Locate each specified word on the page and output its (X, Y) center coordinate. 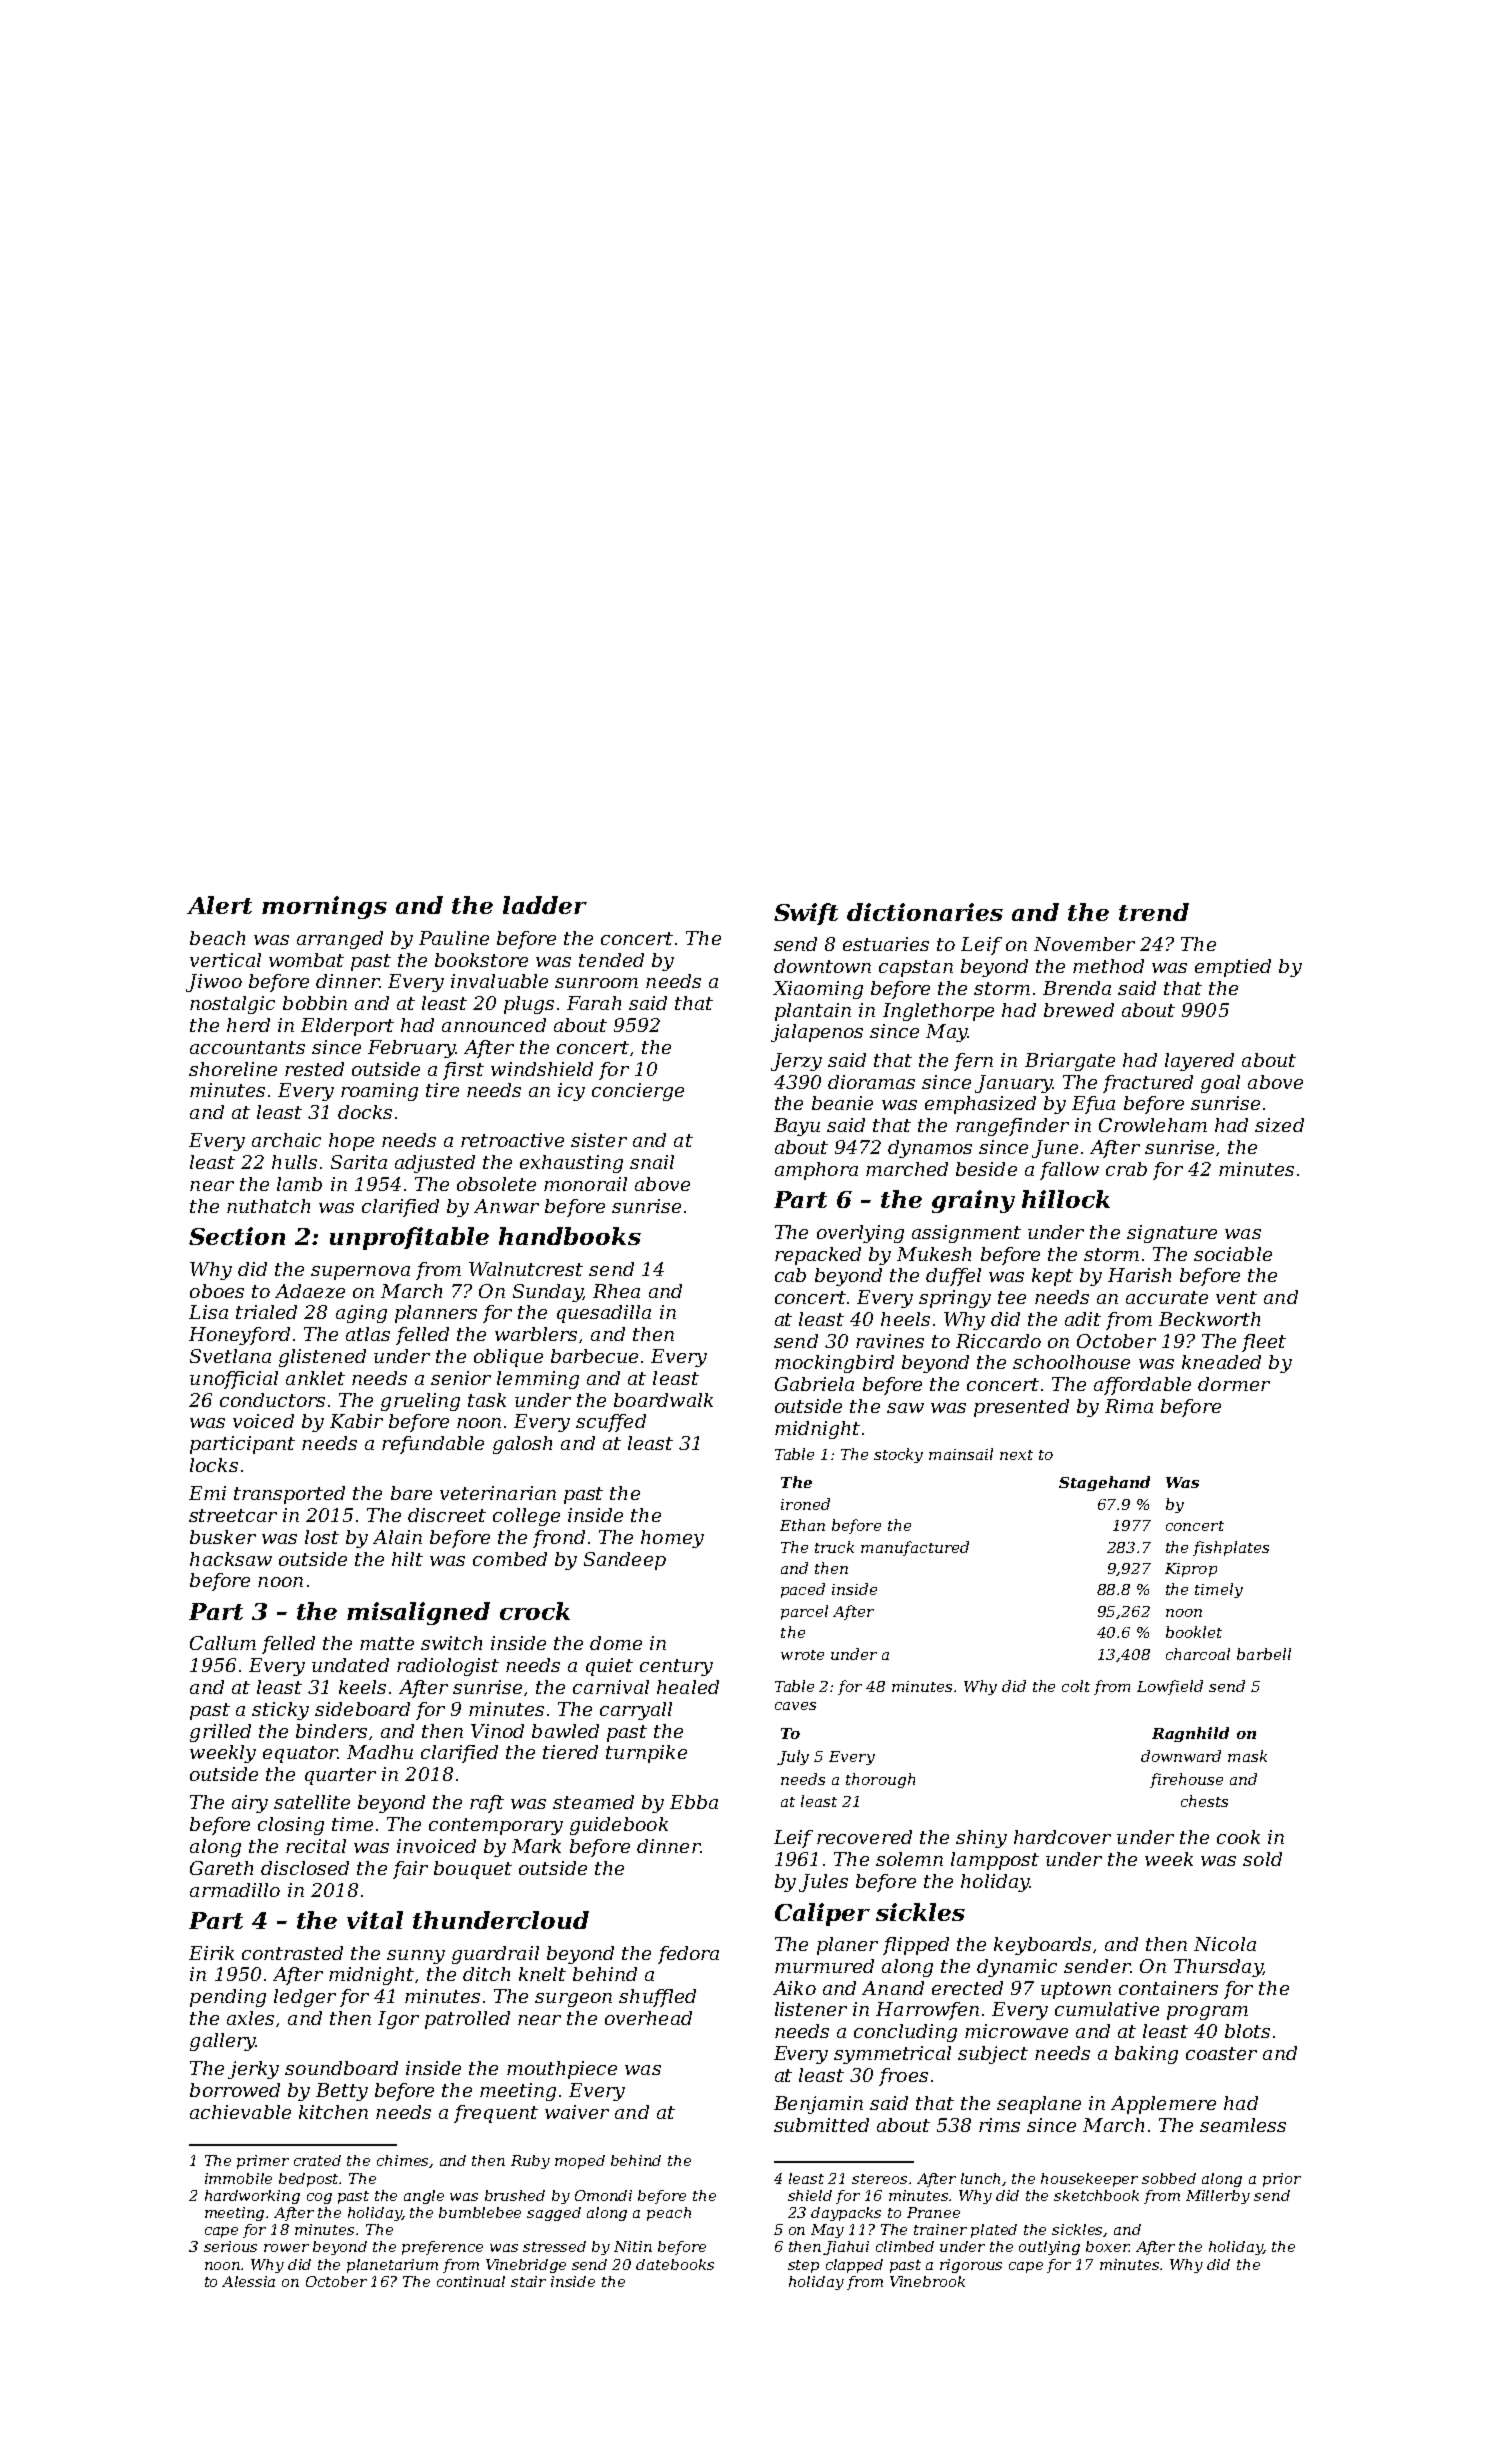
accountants (247, 1047)
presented (1021, 1408)
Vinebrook (927, 2281)
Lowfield (1170, 1687)
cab (790, 1275)
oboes (217, 1291)
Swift (806, 914)
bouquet (473, 1870)
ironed (805, 1504)
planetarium (392, 2266)
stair (528, 2281)
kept (1052, 1277)
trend (1154, 912)
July (793, 1757)
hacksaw (231, 1559)
